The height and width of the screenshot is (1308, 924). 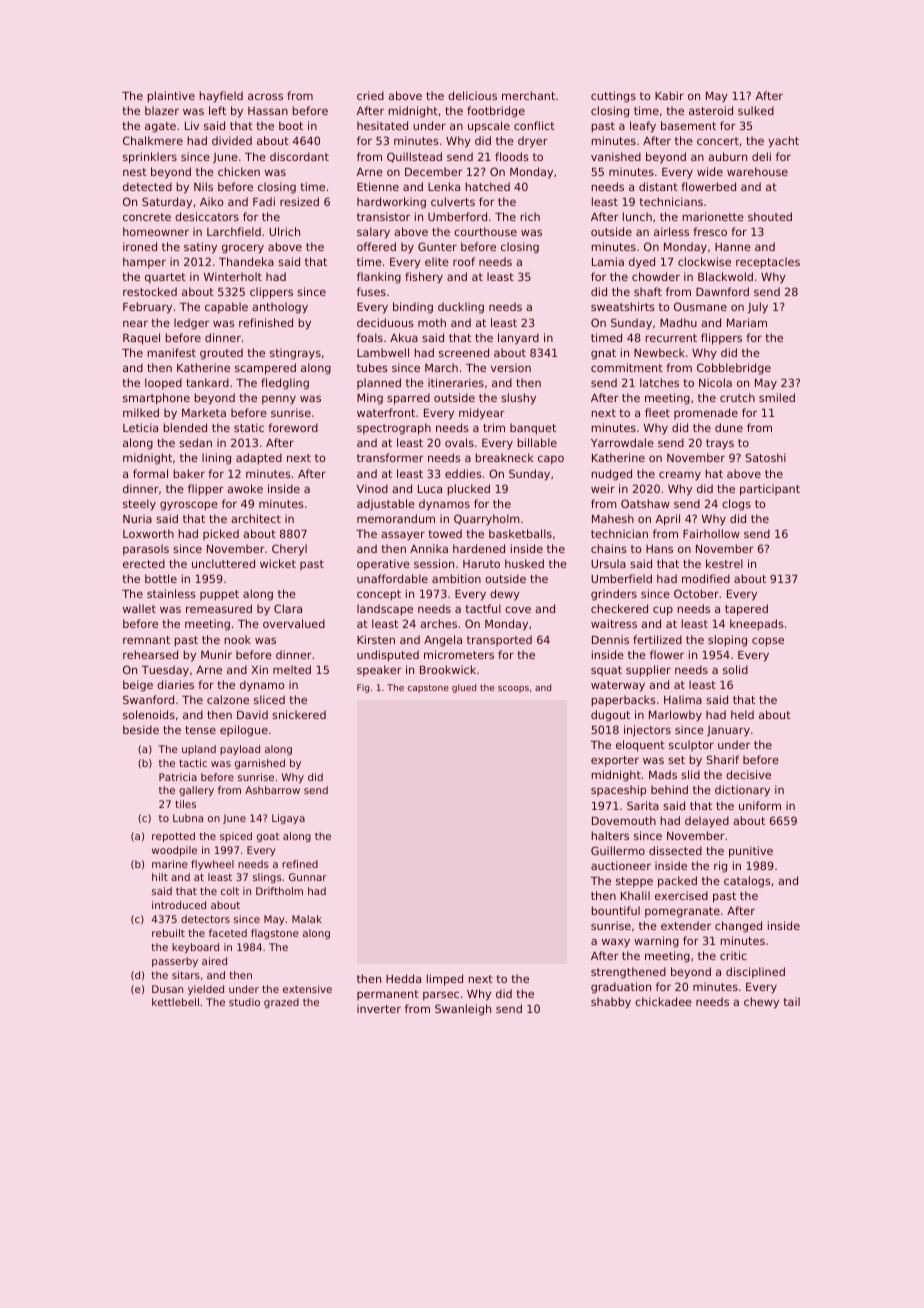 I want to click on beside, so click(x=141, y=729).
